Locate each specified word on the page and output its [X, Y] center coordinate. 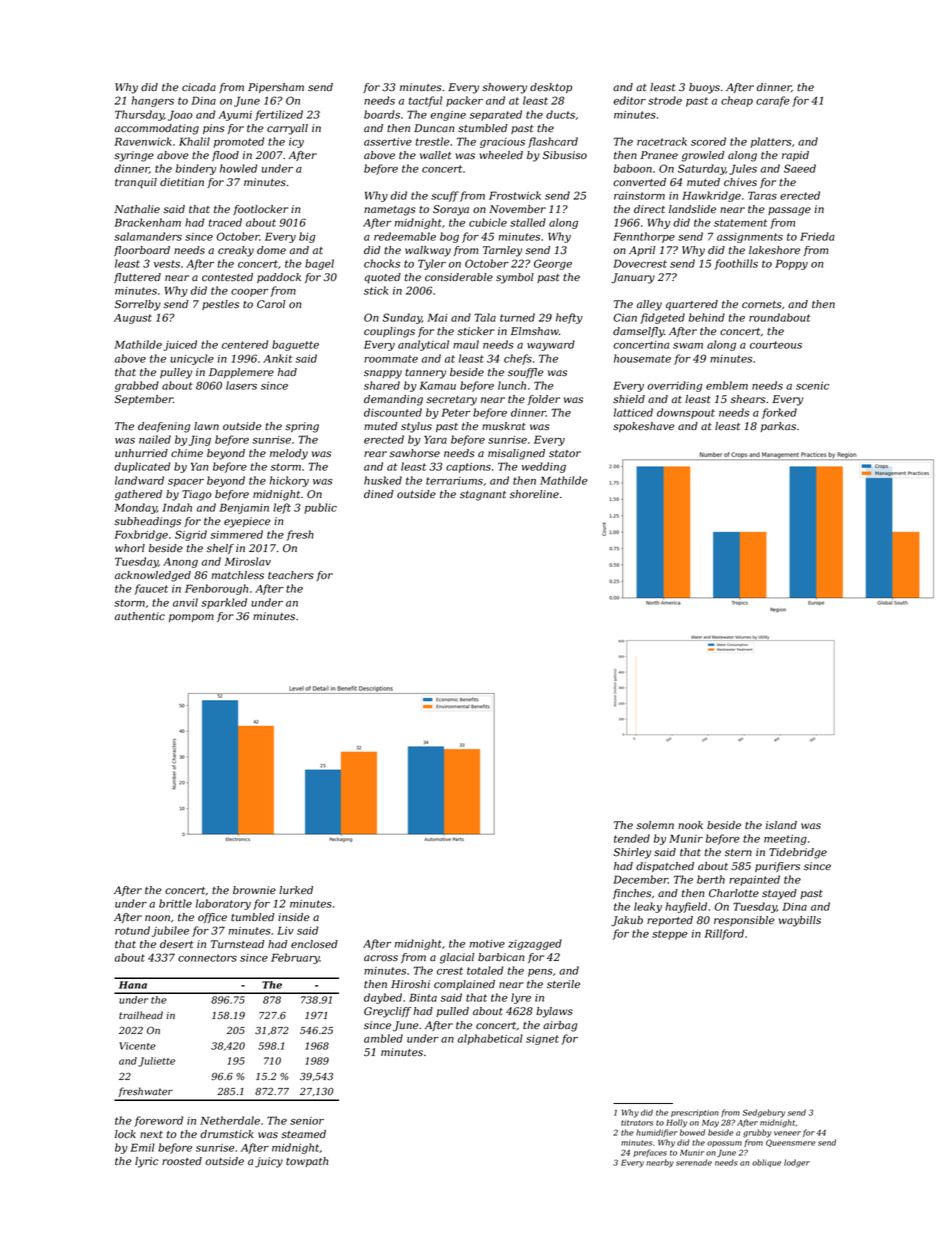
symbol [515, 278]
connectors [207, 958]
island [781, 825]
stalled [528, 222]
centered [245, 344]
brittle [175, 903]
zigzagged [535, 944]
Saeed [800, 168]
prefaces [650, 1153]
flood [225, 156]
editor [629, 100]
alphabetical [490, 1039]
